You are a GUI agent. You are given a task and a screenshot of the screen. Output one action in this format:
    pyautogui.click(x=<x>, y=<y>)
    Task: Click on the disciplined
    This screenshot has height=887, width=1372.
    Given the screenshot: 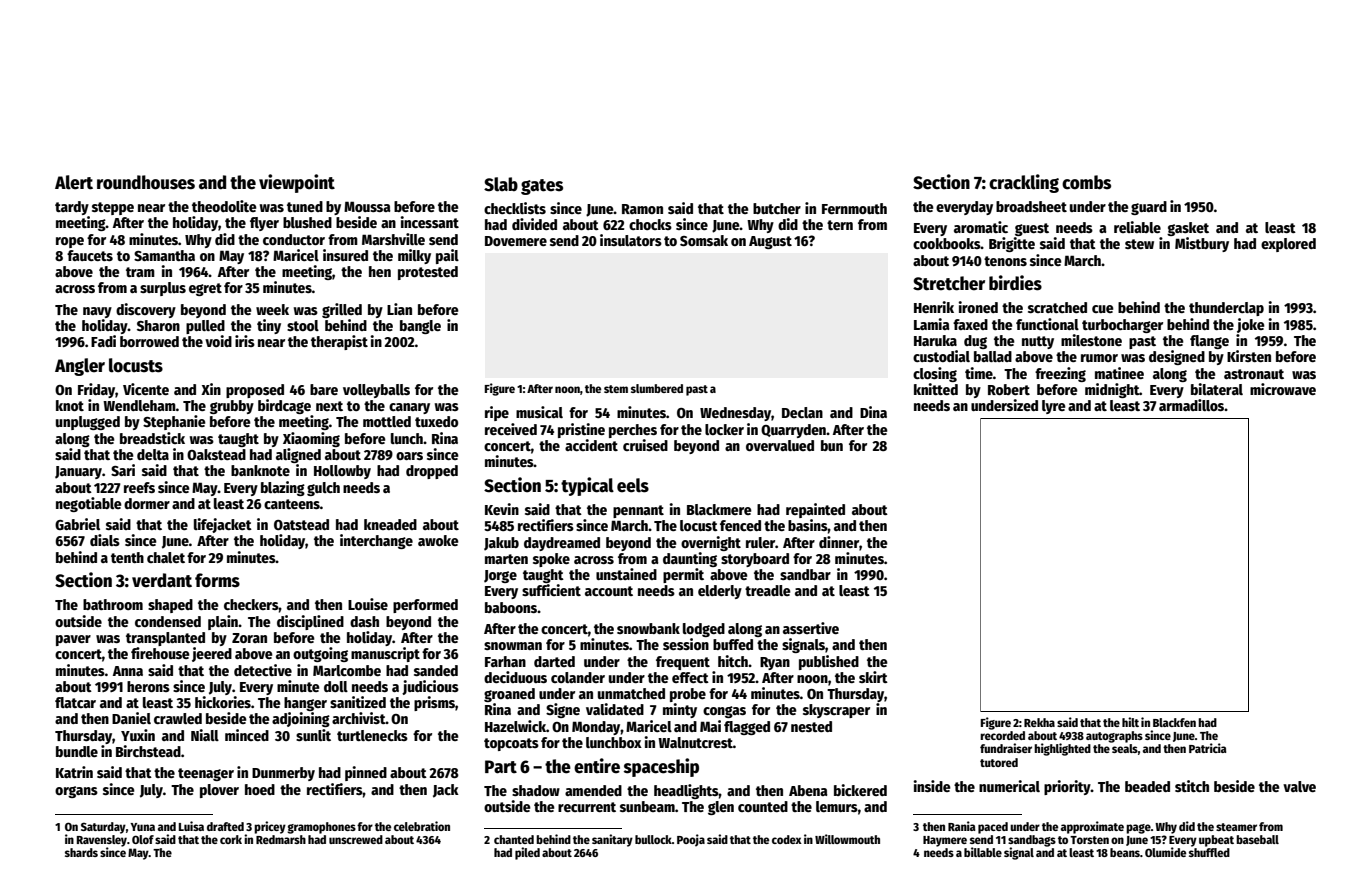 What is the action you would take?
    pyautogui.click(x=310, y=622)
